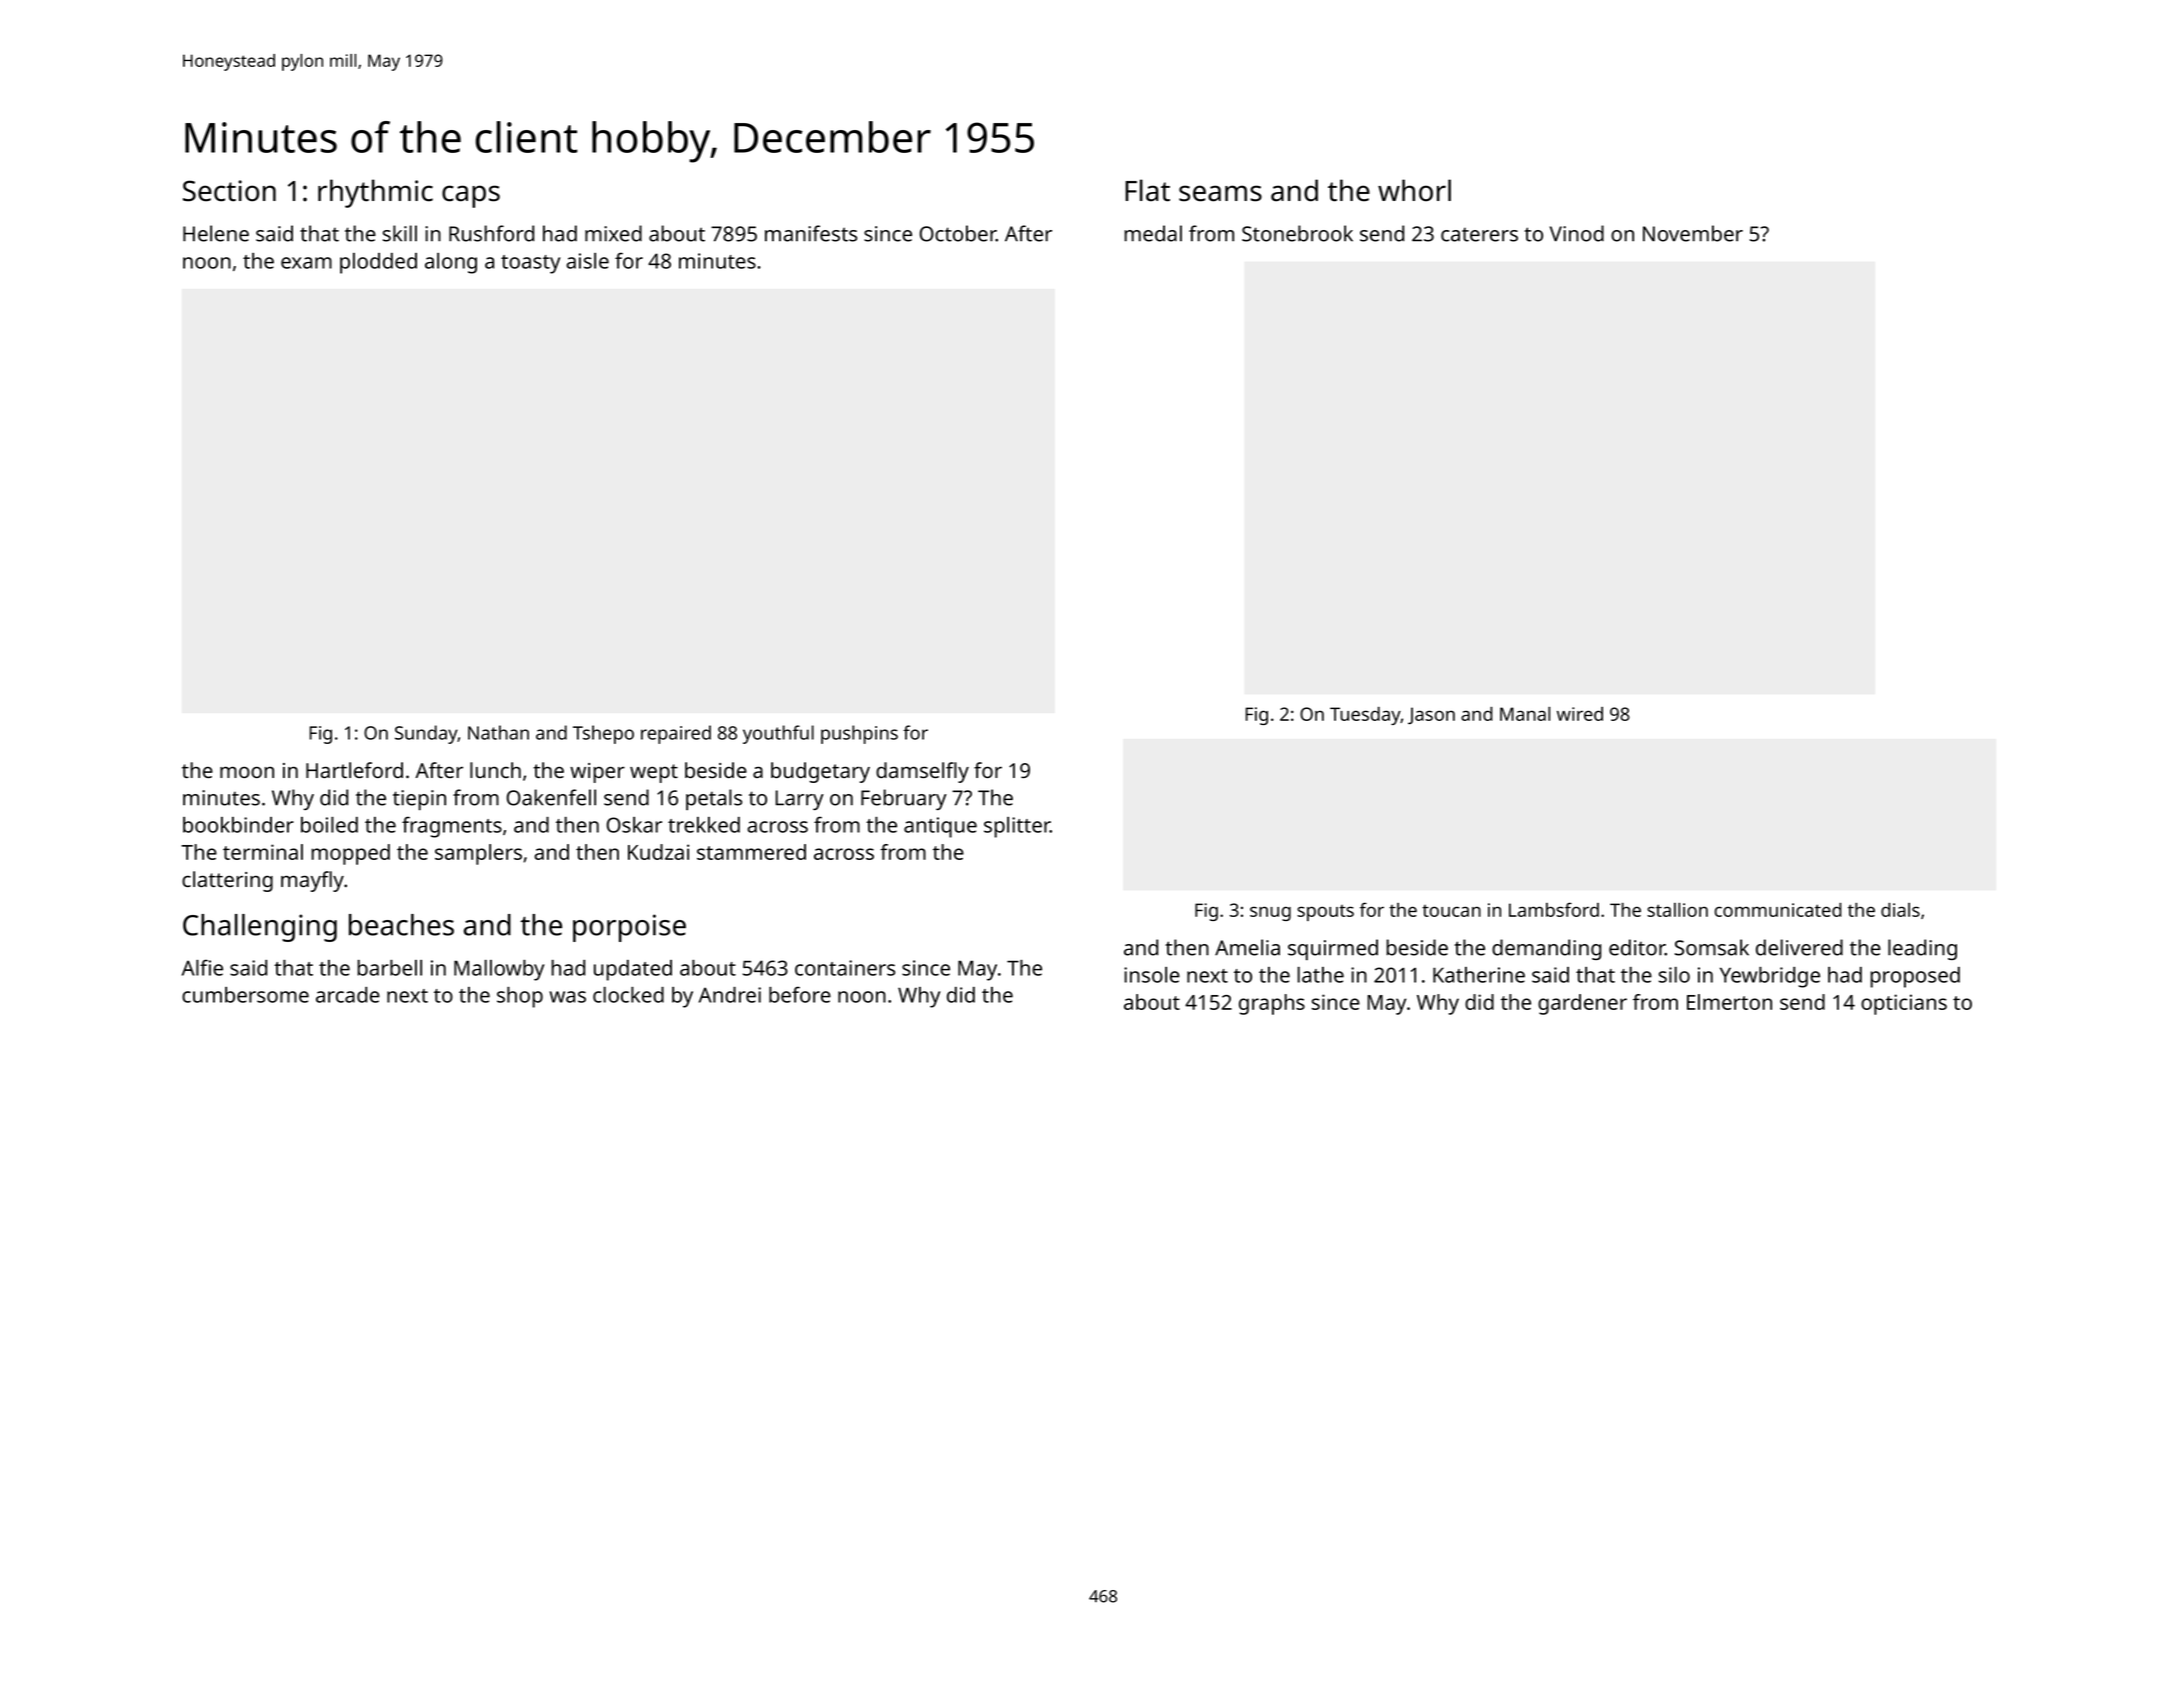 This document has width=2178, height=1683. Describe the element at coordinates (1272, 1004) in the document. I see `graphs` at that location.
